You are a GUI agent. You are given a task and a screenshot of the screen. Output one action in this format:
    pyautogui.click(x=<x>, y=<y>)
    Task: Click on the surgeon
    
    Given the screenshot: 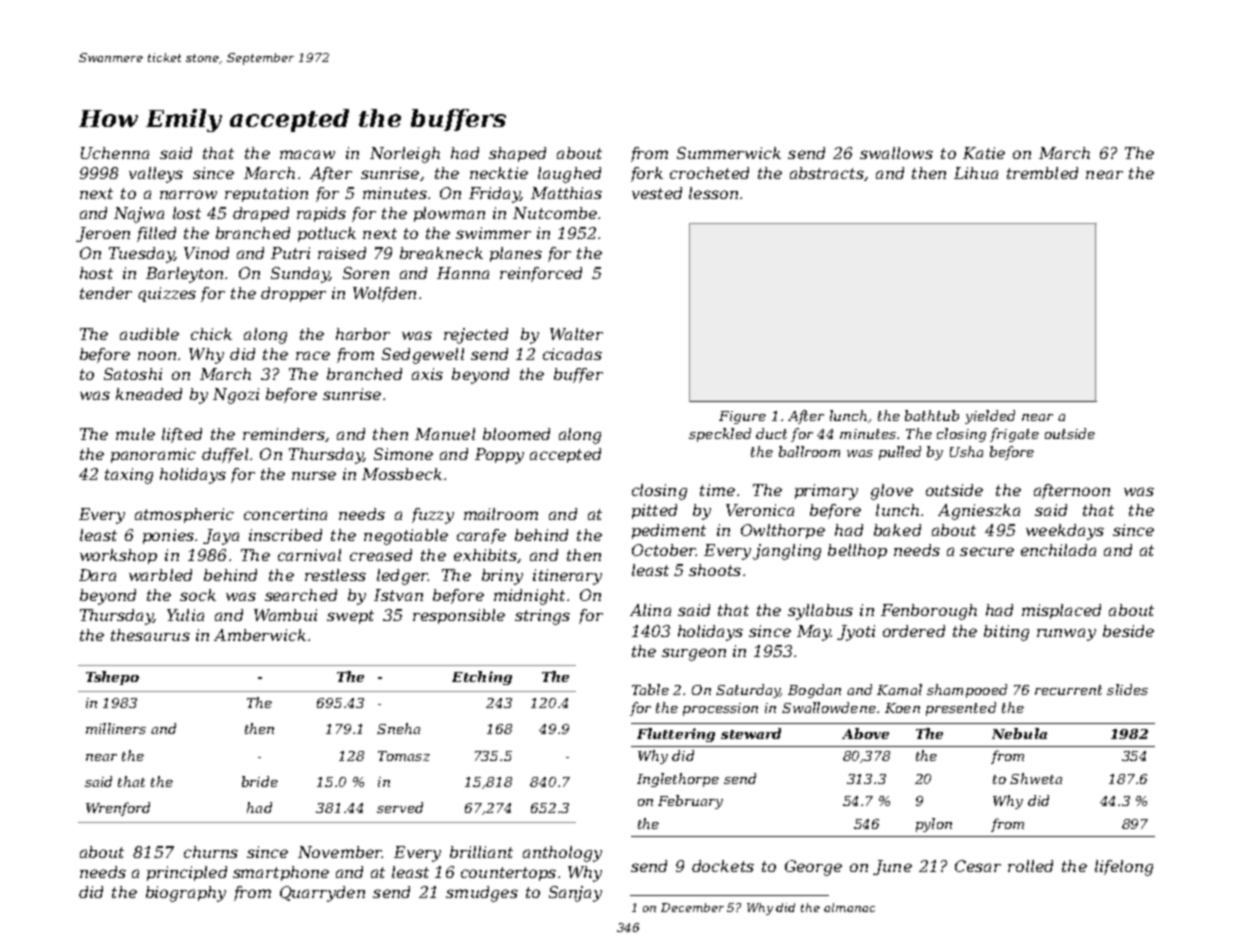 What is the action you would take?
    pyautogui.click(x=694, y=654)
